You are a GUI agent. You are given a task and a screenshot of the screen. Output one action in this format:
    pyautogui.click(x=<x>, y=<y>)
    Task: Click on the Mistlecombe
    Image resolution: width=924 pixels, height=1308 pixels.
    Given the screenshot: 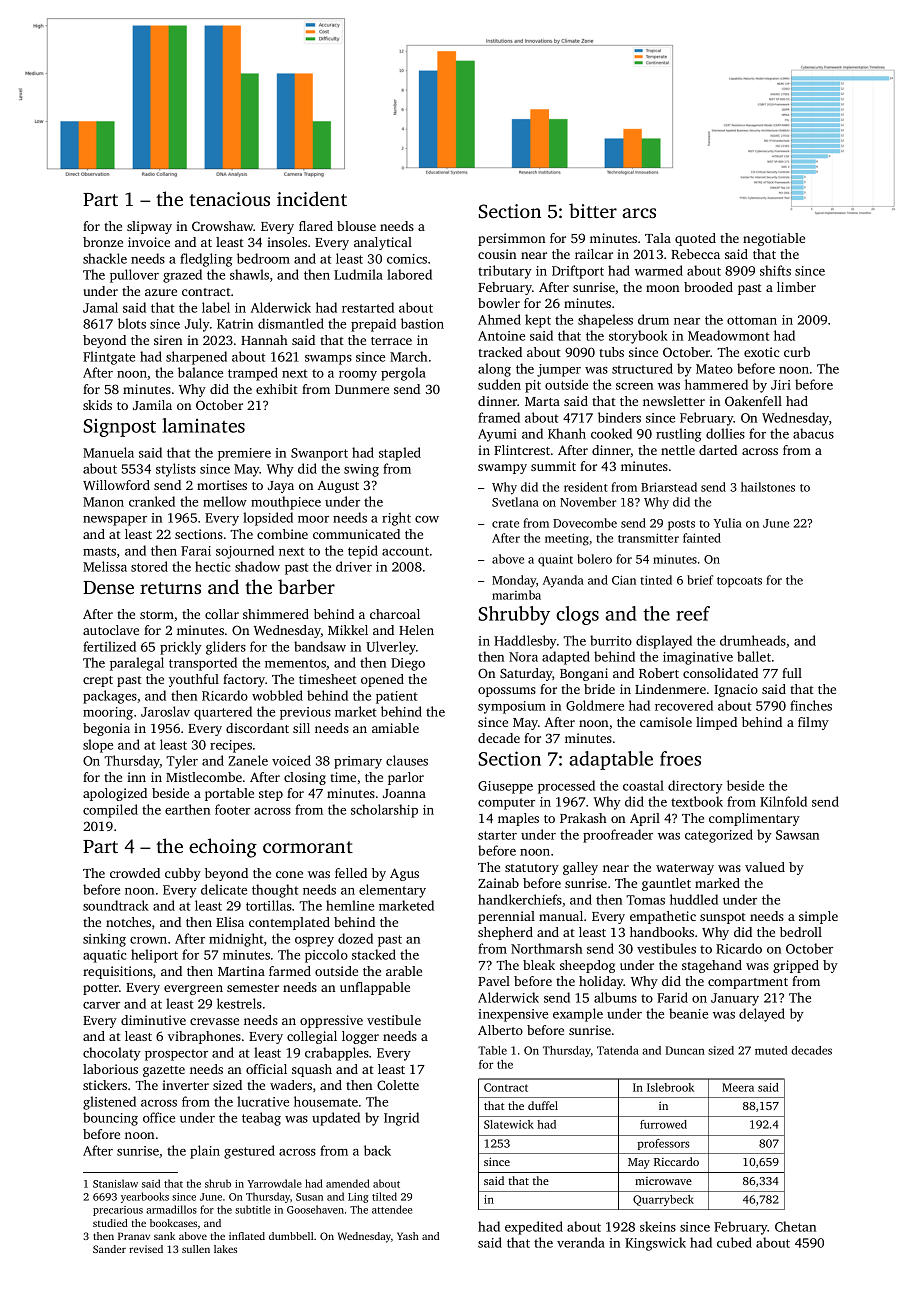 What is the action you would take?
    pyautogui.click(x=204, y=777)
